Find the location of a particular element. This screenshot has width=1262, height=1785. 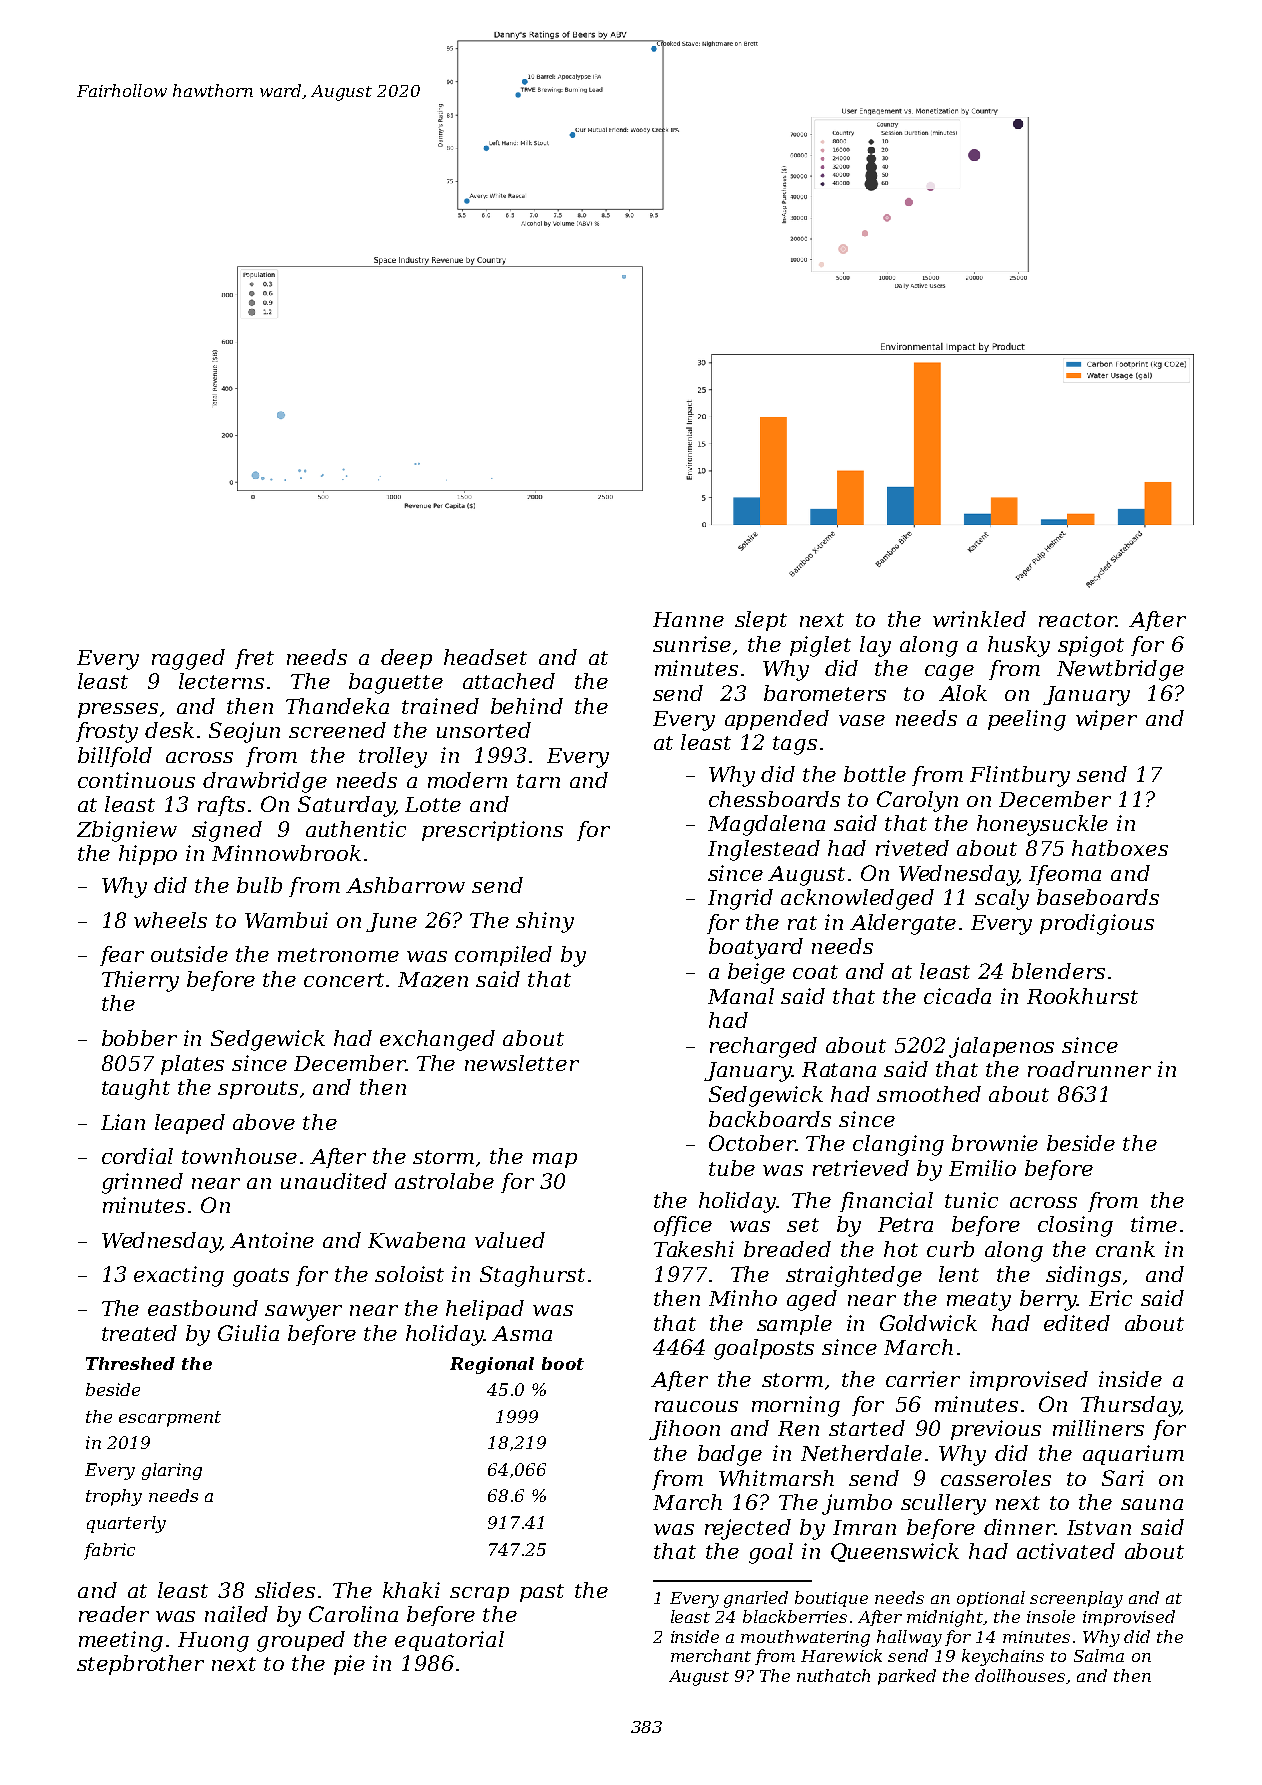

ragged is located at coordinates (188, 659).
